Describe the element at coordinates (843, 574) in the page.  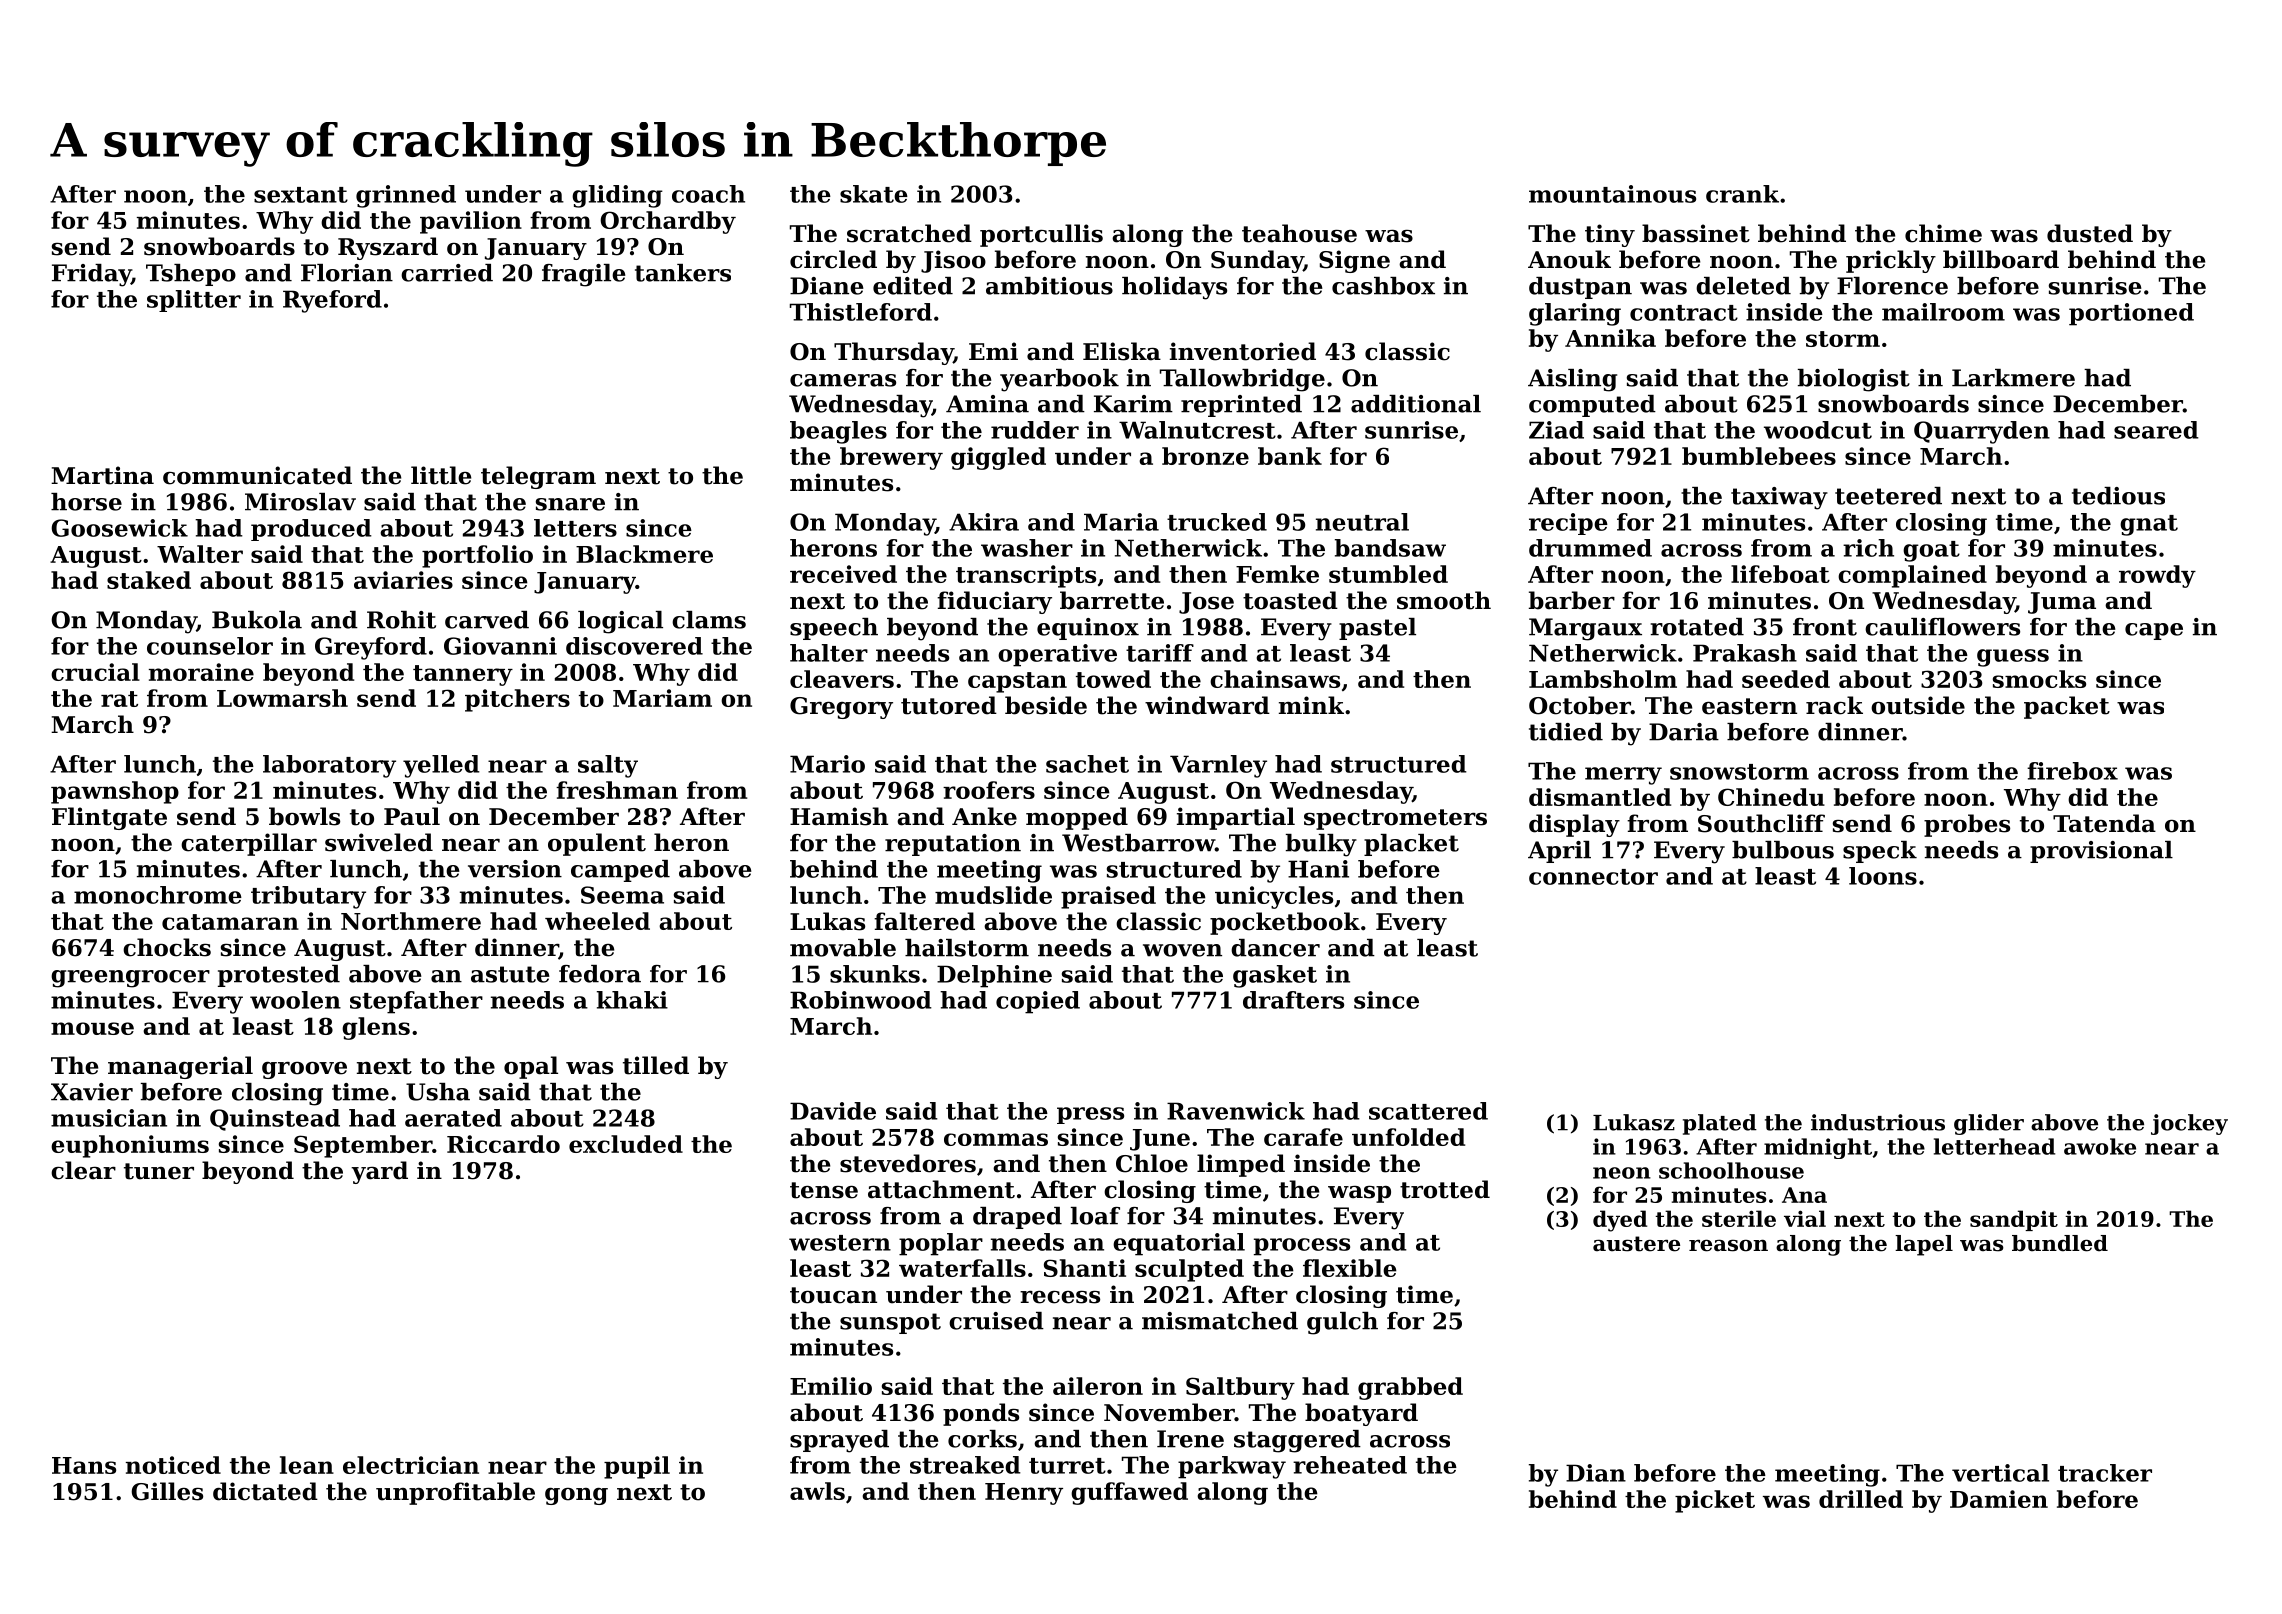
I see `received` at that location.
